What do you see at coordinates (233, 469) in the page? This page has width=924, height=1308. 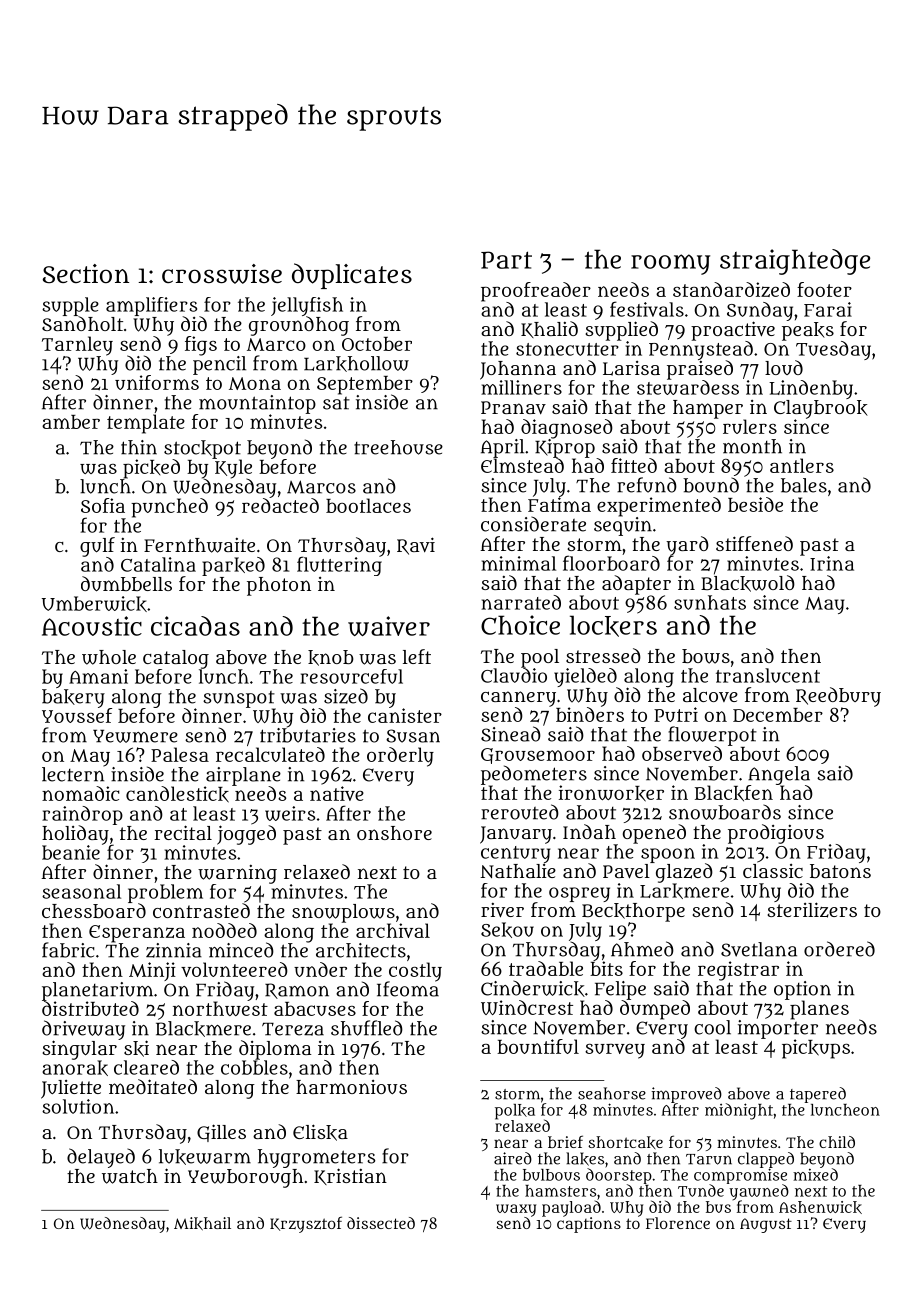 I see `Kyle` at bounding box center [233, 469].
